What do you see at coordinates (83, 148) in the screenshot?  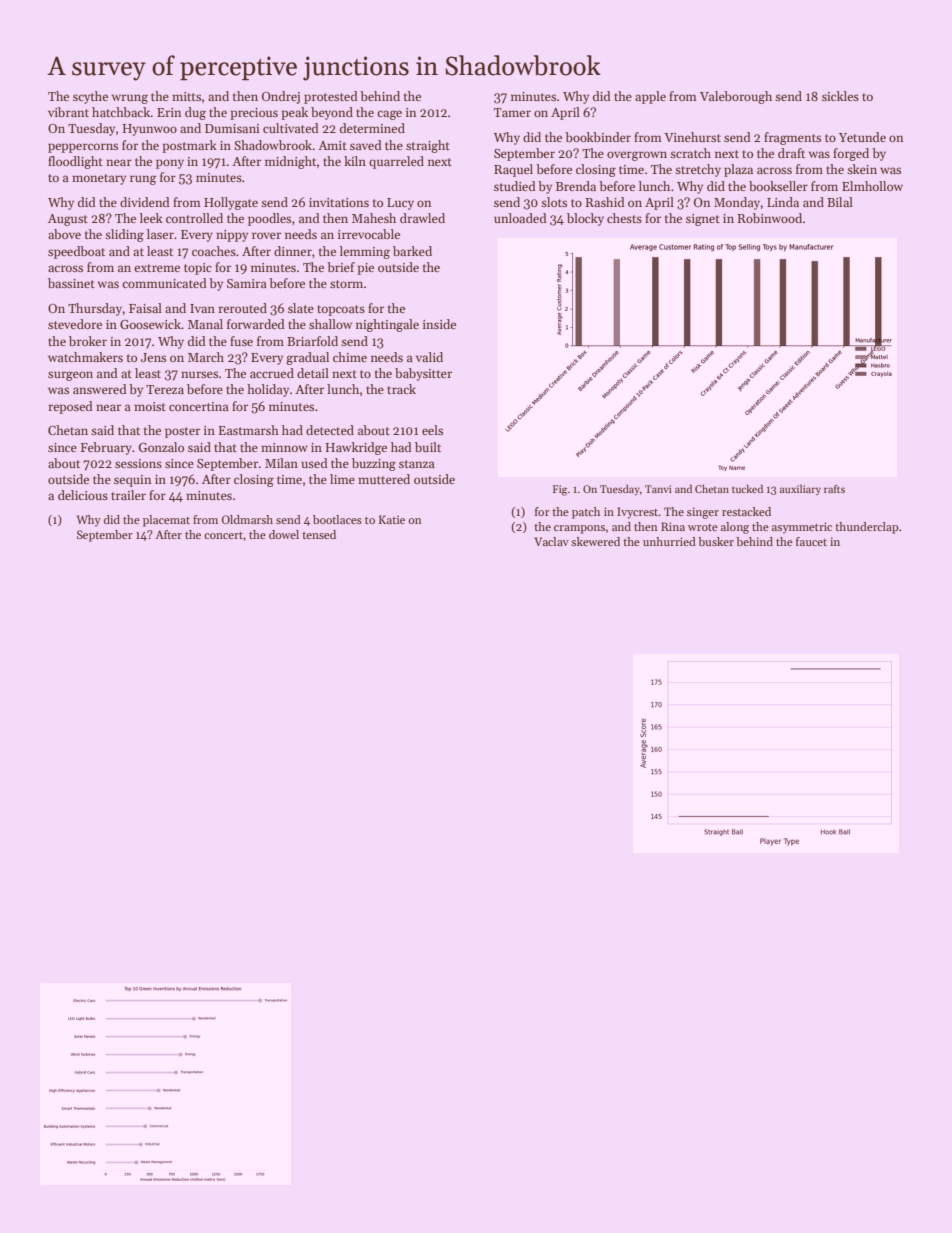 I see `peppercorns` at bounding box center [83, 148].
